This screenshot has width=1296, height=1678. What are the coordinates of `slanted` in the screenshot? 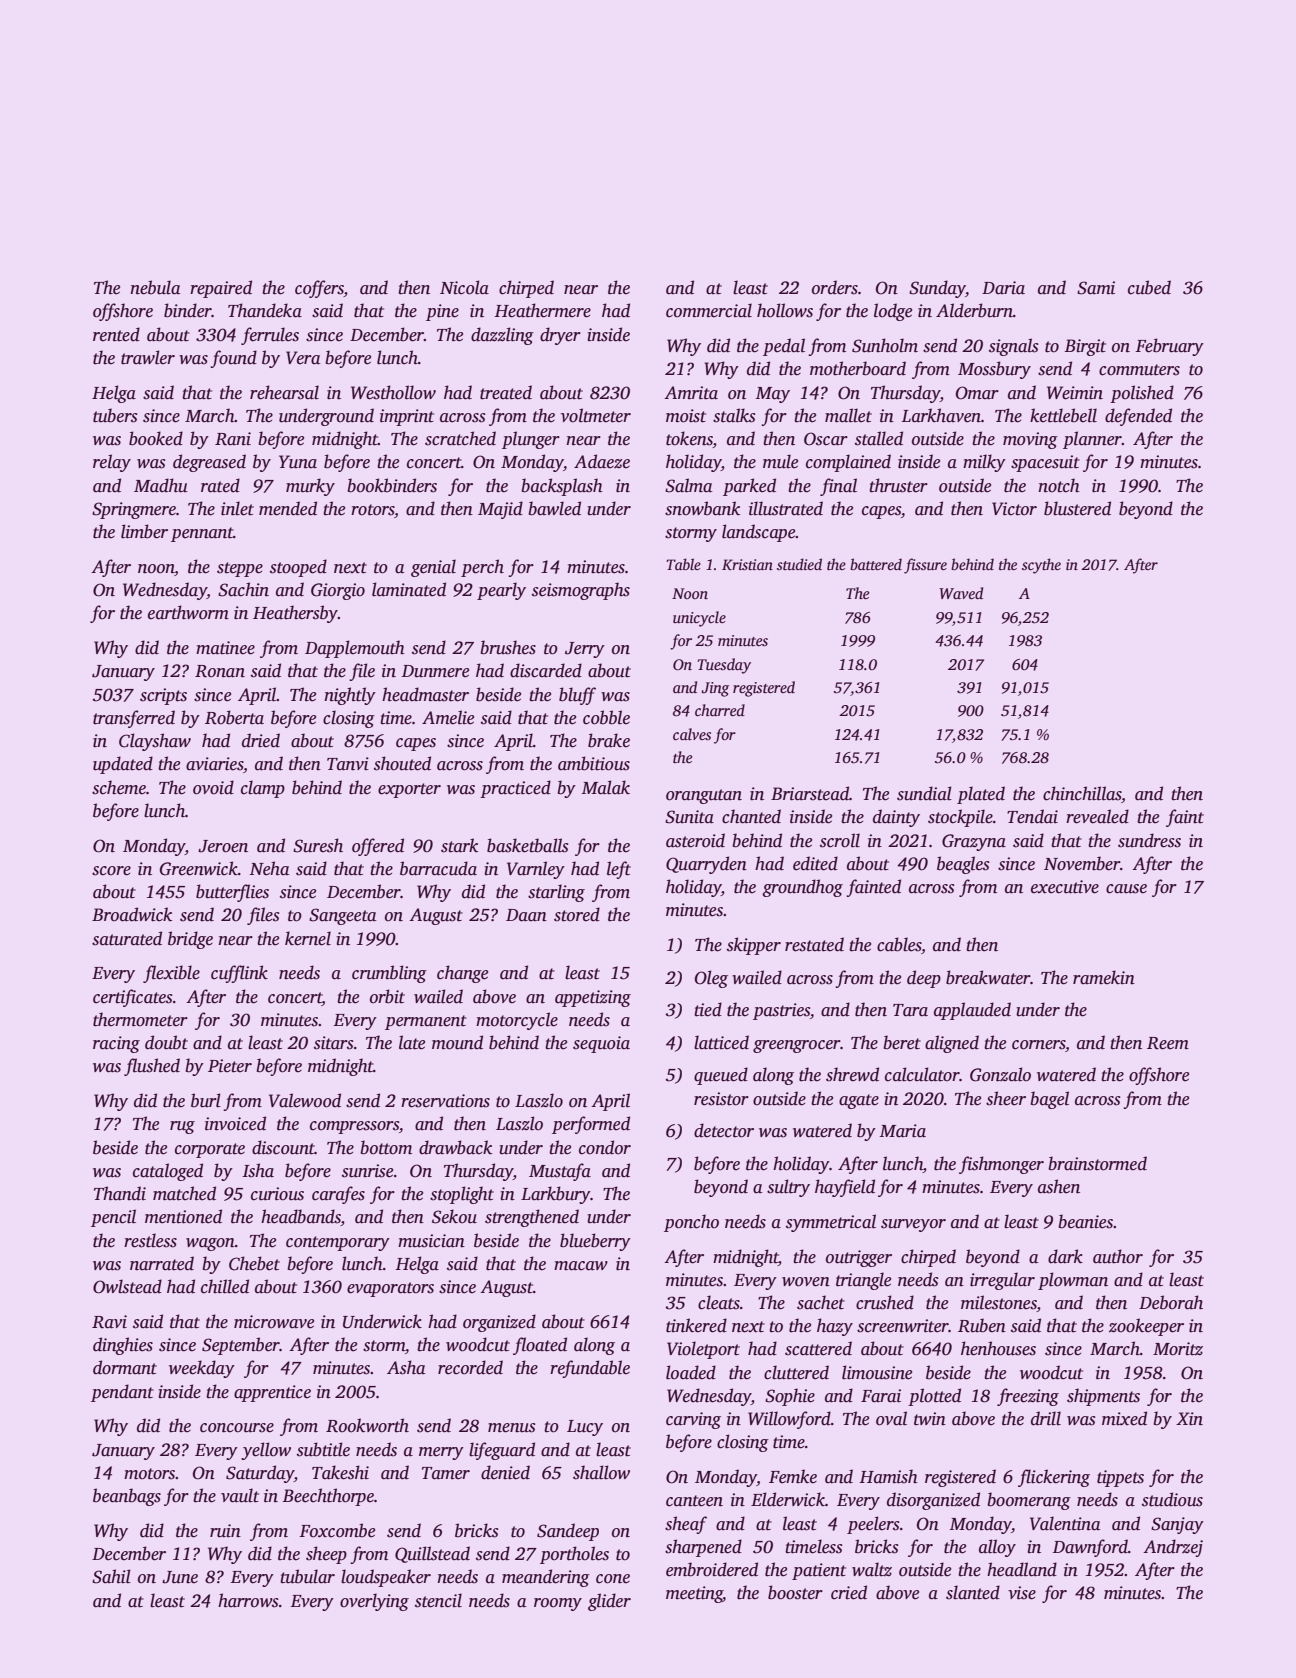 It's located at (973, 1592).
